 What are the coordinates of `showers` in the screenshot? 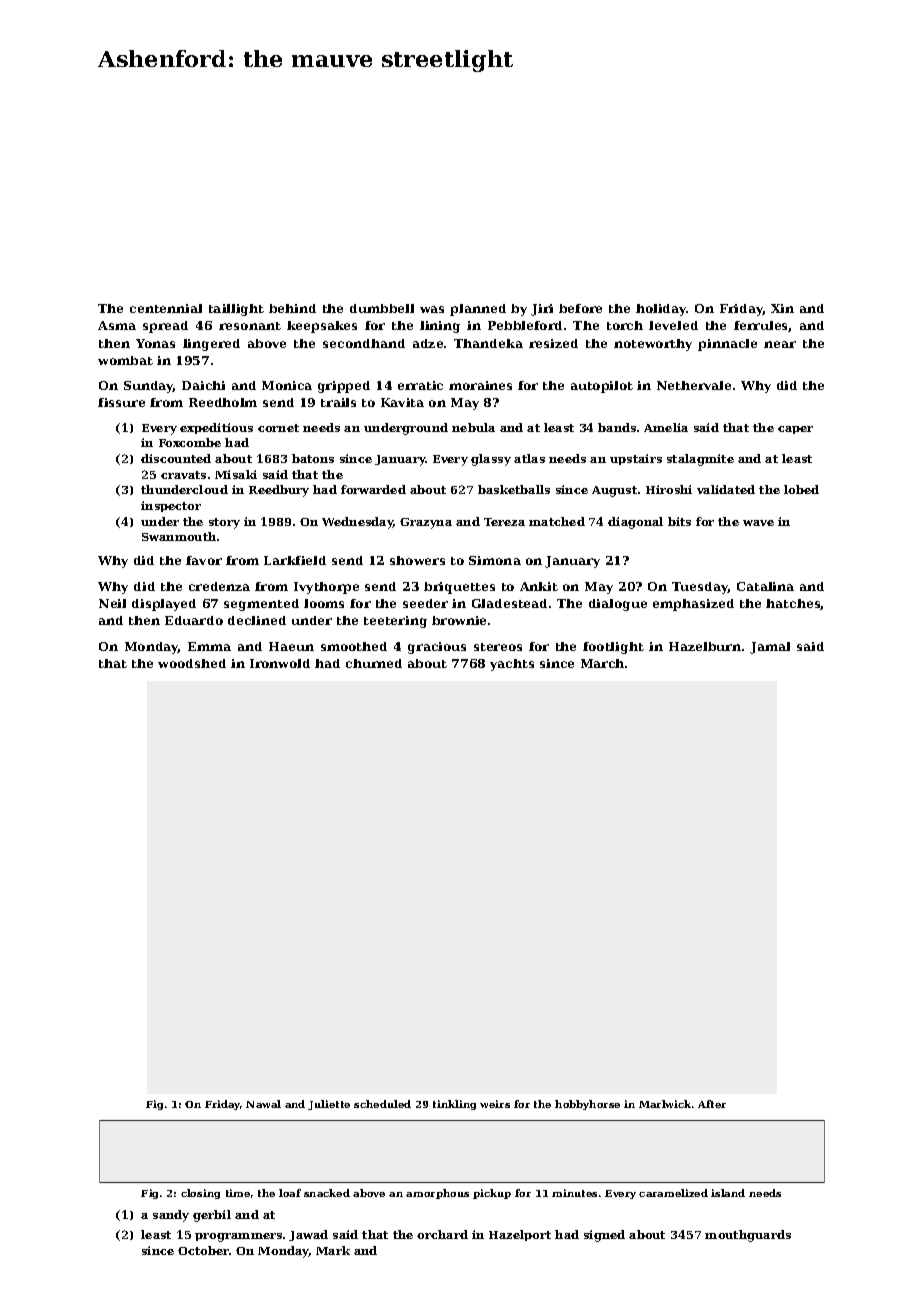 It's located at (417, 560).
